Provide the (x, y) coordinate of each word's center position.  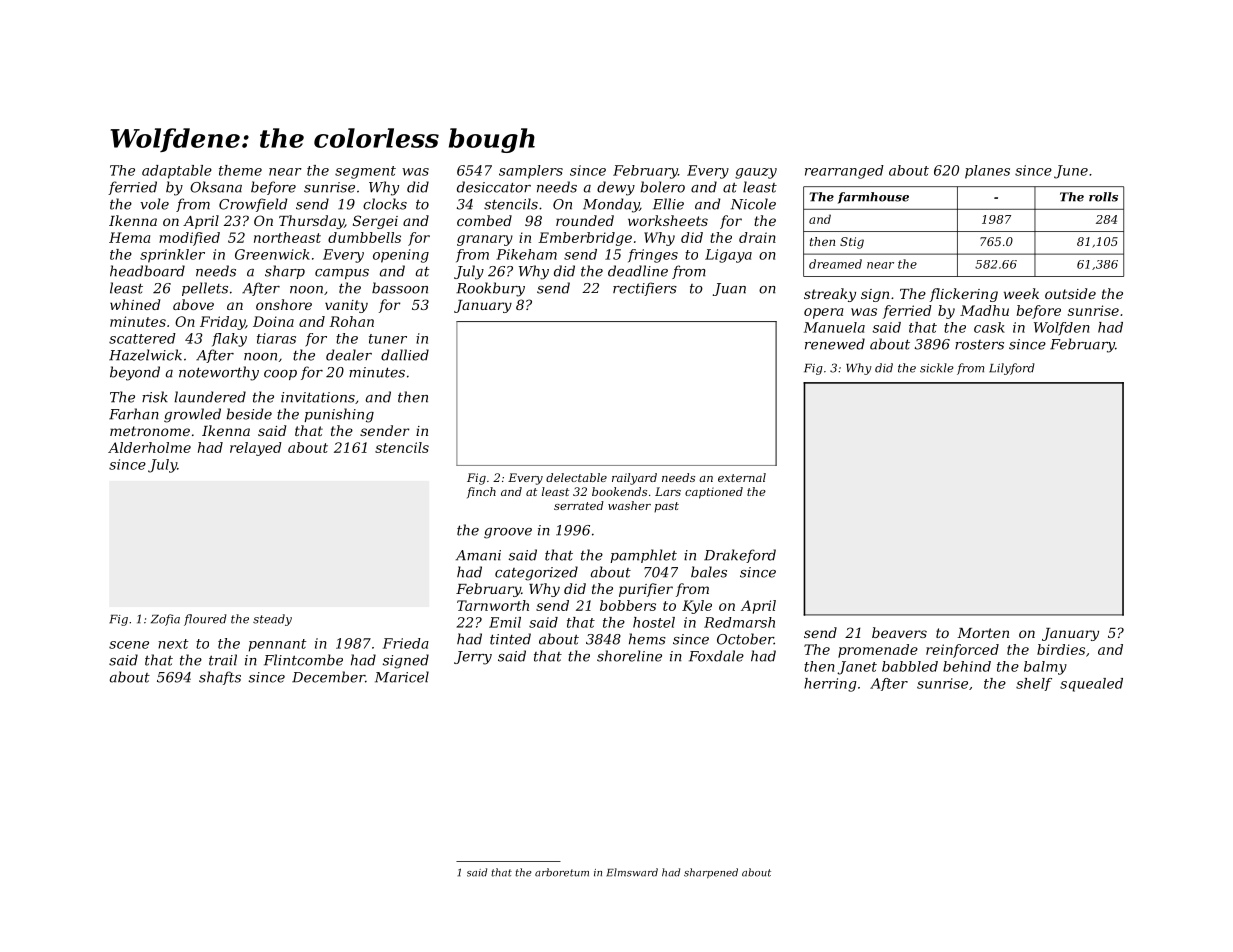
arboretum (562, 872)
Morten (983, 633)
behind (967, 666)
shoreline (629, 656)
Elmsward (632, 872)
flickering (964, 295)
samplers (531, 172)
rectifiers (645, 289)
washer (629, 505)
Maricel (402, 677)
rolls (1103, 197)
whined (135, 304)
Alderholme (149, 447)
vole (154, 204)
